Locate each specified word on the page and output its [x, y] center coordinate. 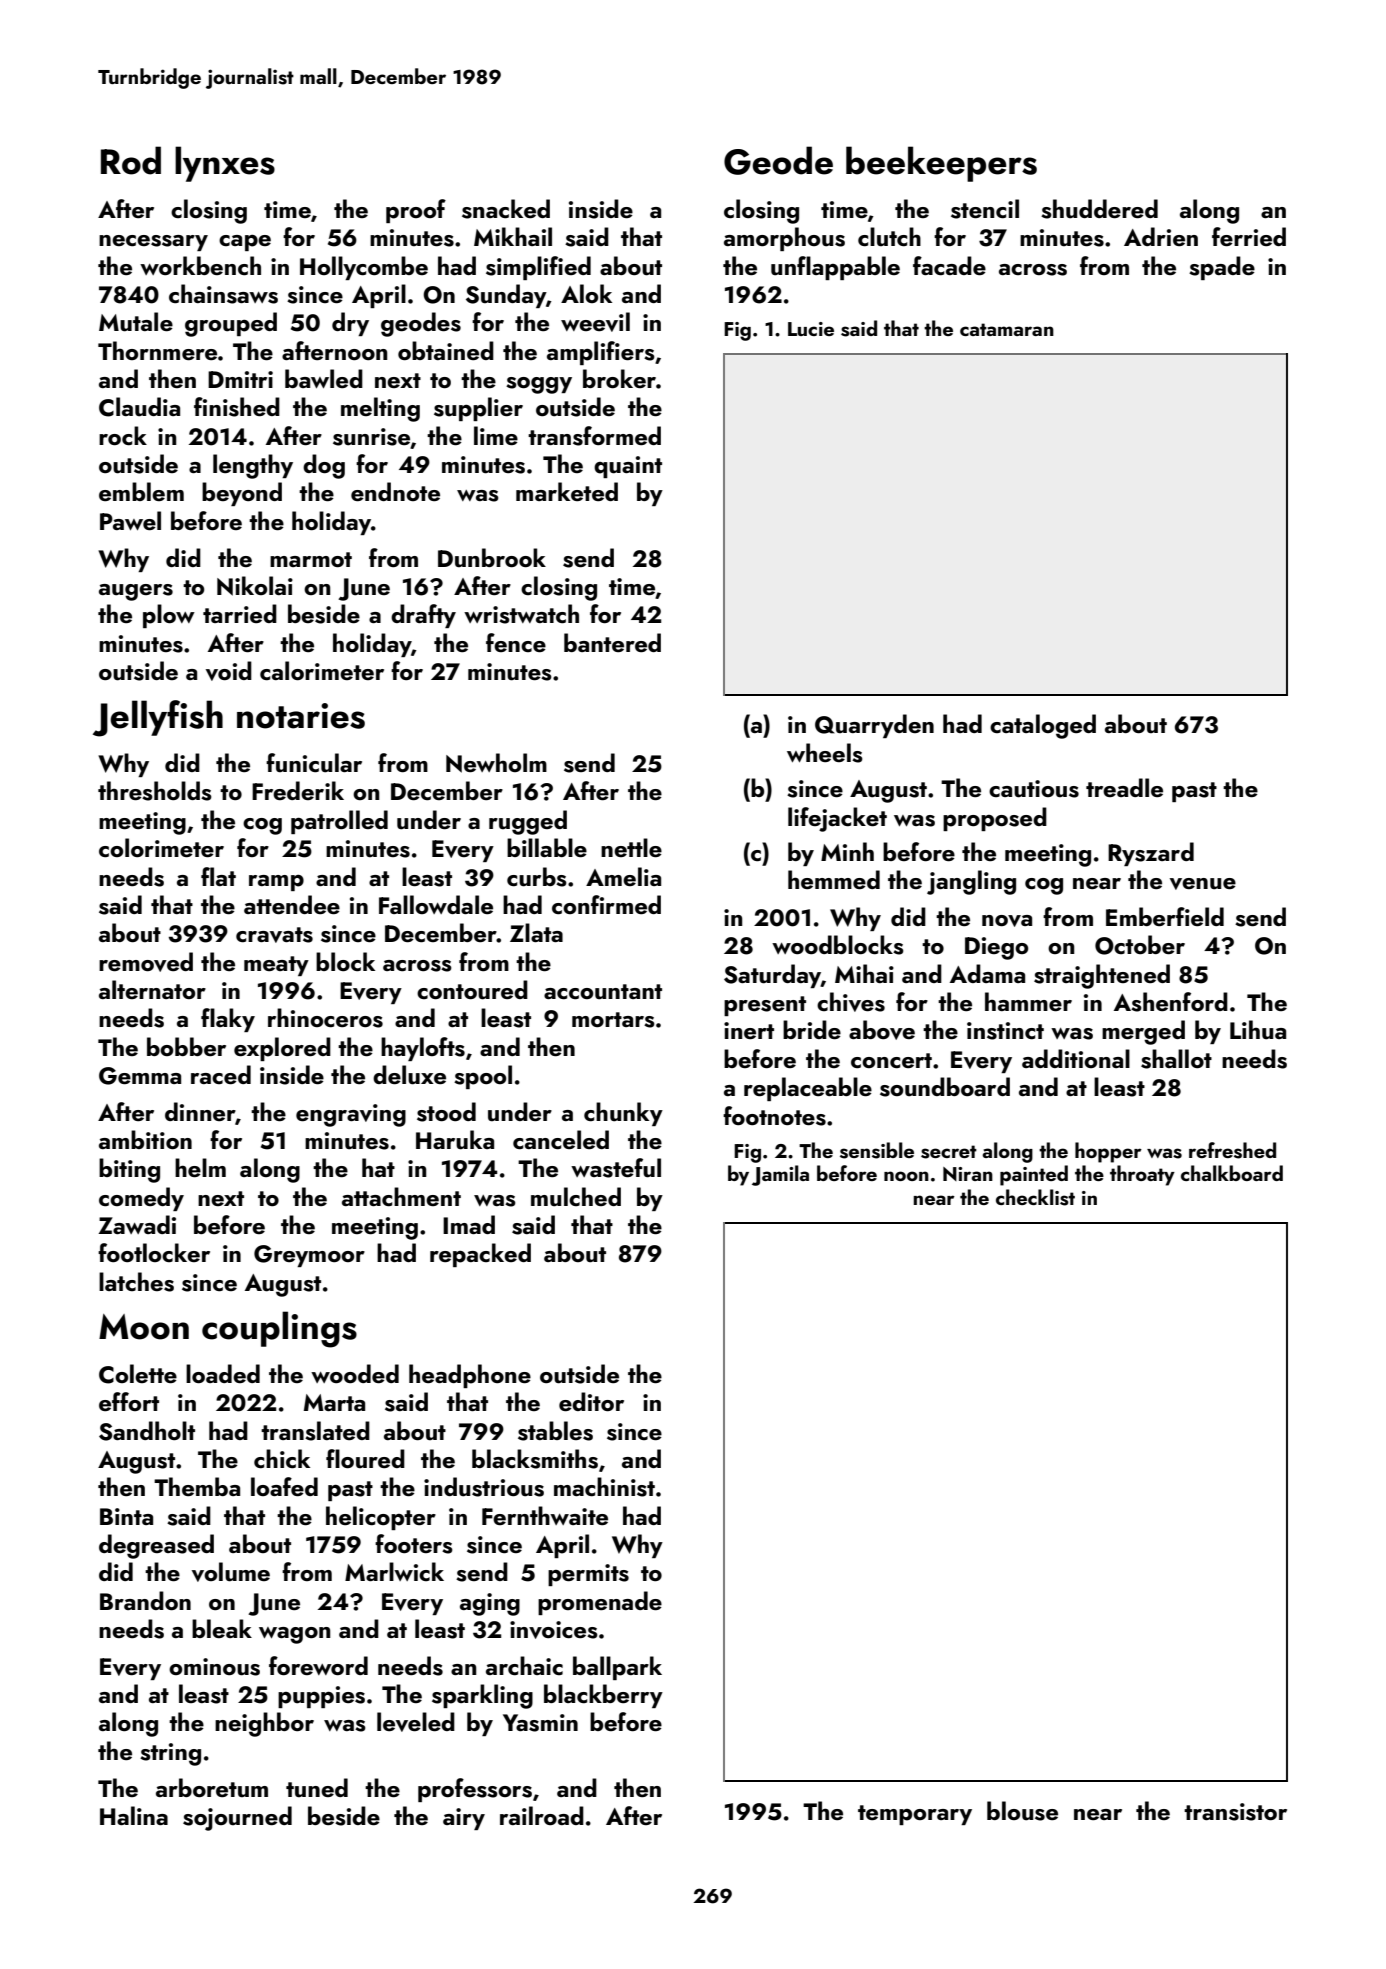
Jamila [780, 1175]
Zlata [536, 932]
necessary [153, 243]
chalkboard [1232, 1173]
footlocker [154, 1252]
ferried [1249, 236]
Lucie [811, 329]
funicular [314, 763]
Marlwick [394, 1571]
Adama [987, 973]
